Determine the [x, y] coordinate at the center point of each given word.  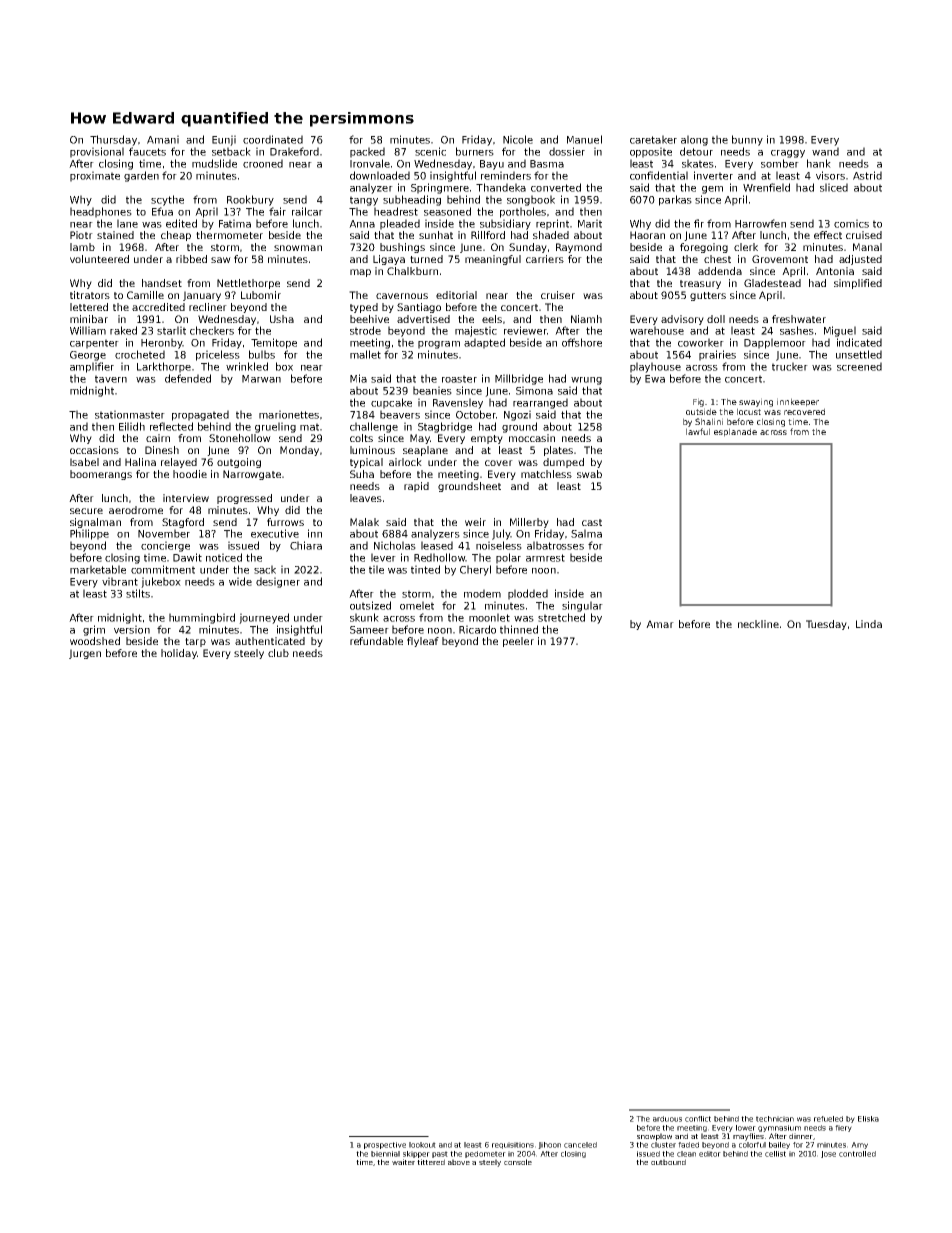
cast [592, 522]
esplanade [735, 432]
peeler [518, 642]
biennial [385, 1154]
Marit [590, 223]
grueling [275, 427]
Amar [660, 624]
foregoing [704, 248]
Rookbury [250, 200]
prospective [385, 1145]
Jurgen [85, 654]
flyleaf [423, 642]
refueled [828, 1119]
